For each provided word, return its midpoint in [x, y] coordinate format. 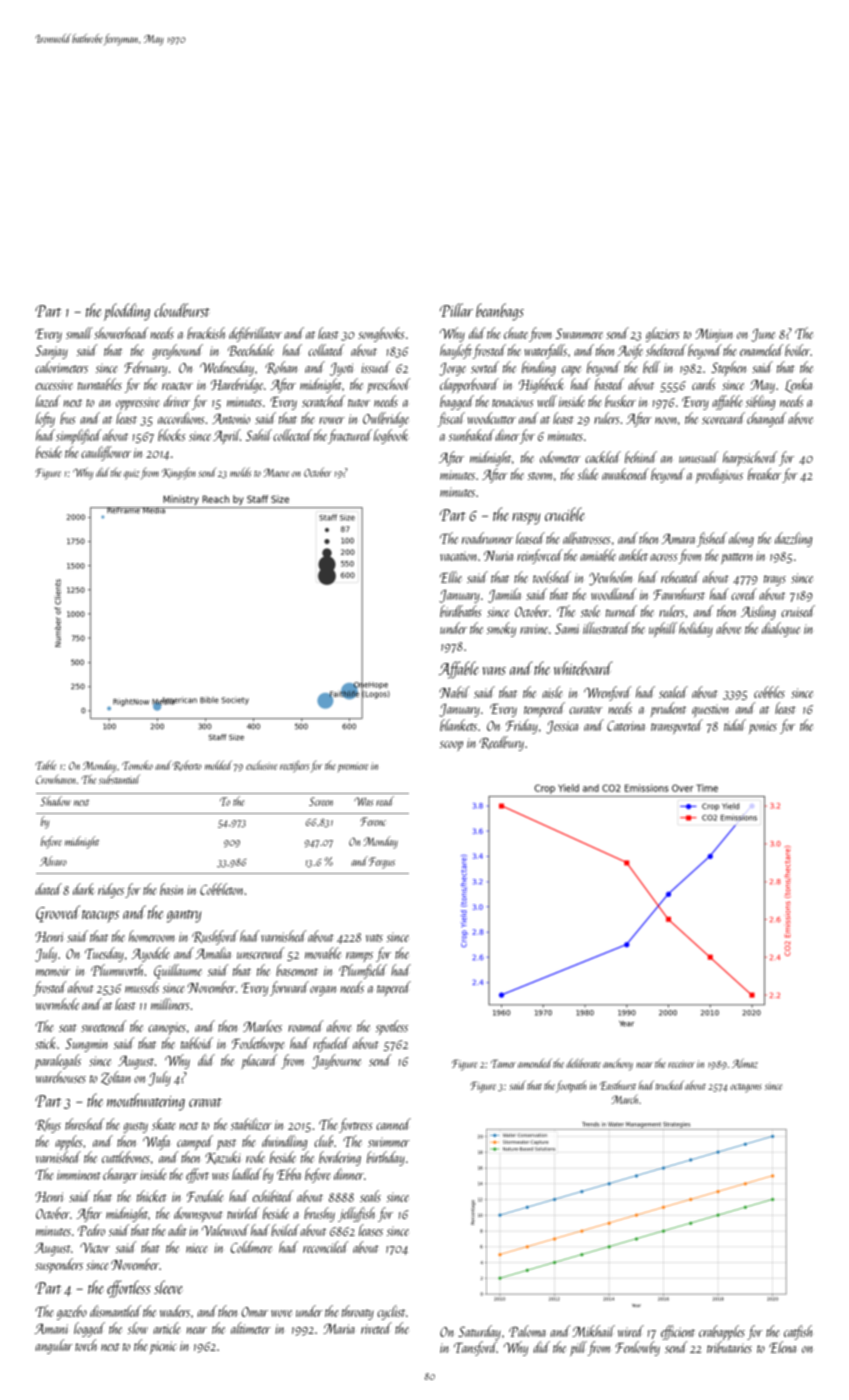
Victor [95, 1248]
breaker [764, 474]
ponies [763, 727]
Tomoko [137, 765]
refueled [331, 1044]
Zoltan [116, 1078]
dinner [349, 1174]
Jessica [562, 727]
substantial [119, 779]
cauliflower [106, 453]
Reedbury [501, 743]
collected [292, 435]
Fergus [382, 863]
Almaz [745, 1063]
